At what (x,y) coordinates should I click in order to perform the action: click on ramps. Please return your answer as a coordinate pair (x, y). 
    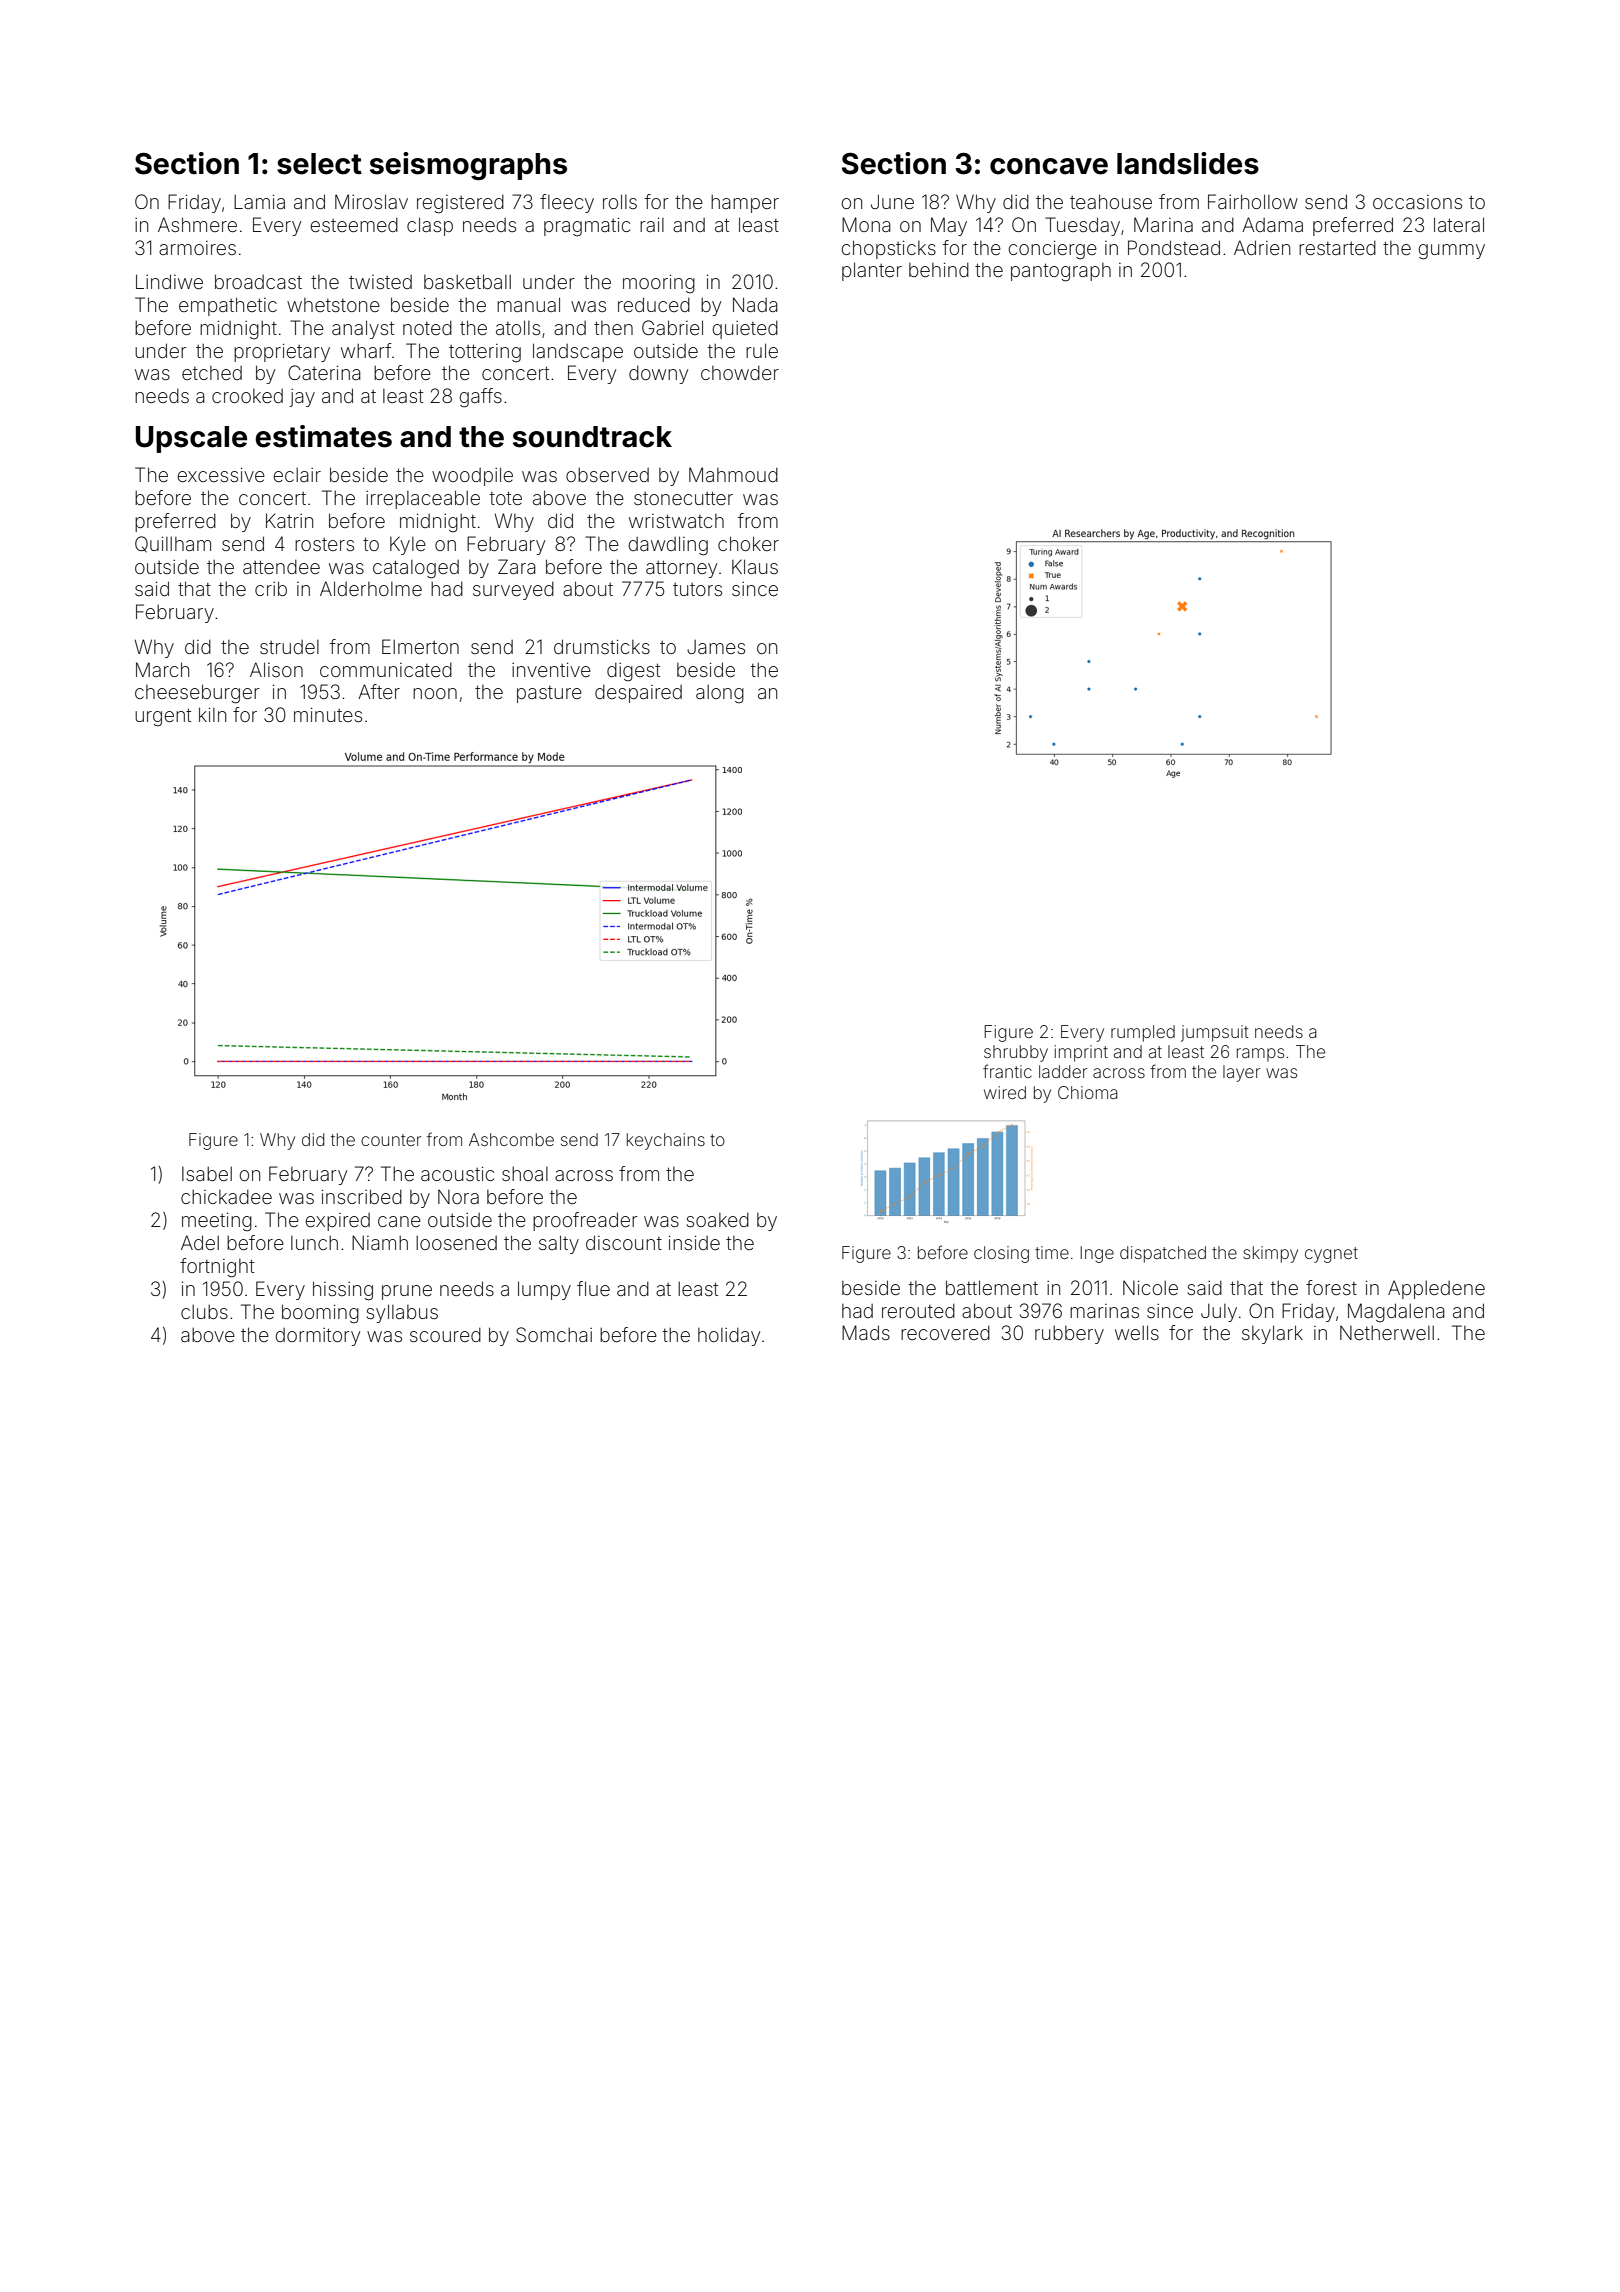
    Looking at the image, I should click on (1260, 1055).
